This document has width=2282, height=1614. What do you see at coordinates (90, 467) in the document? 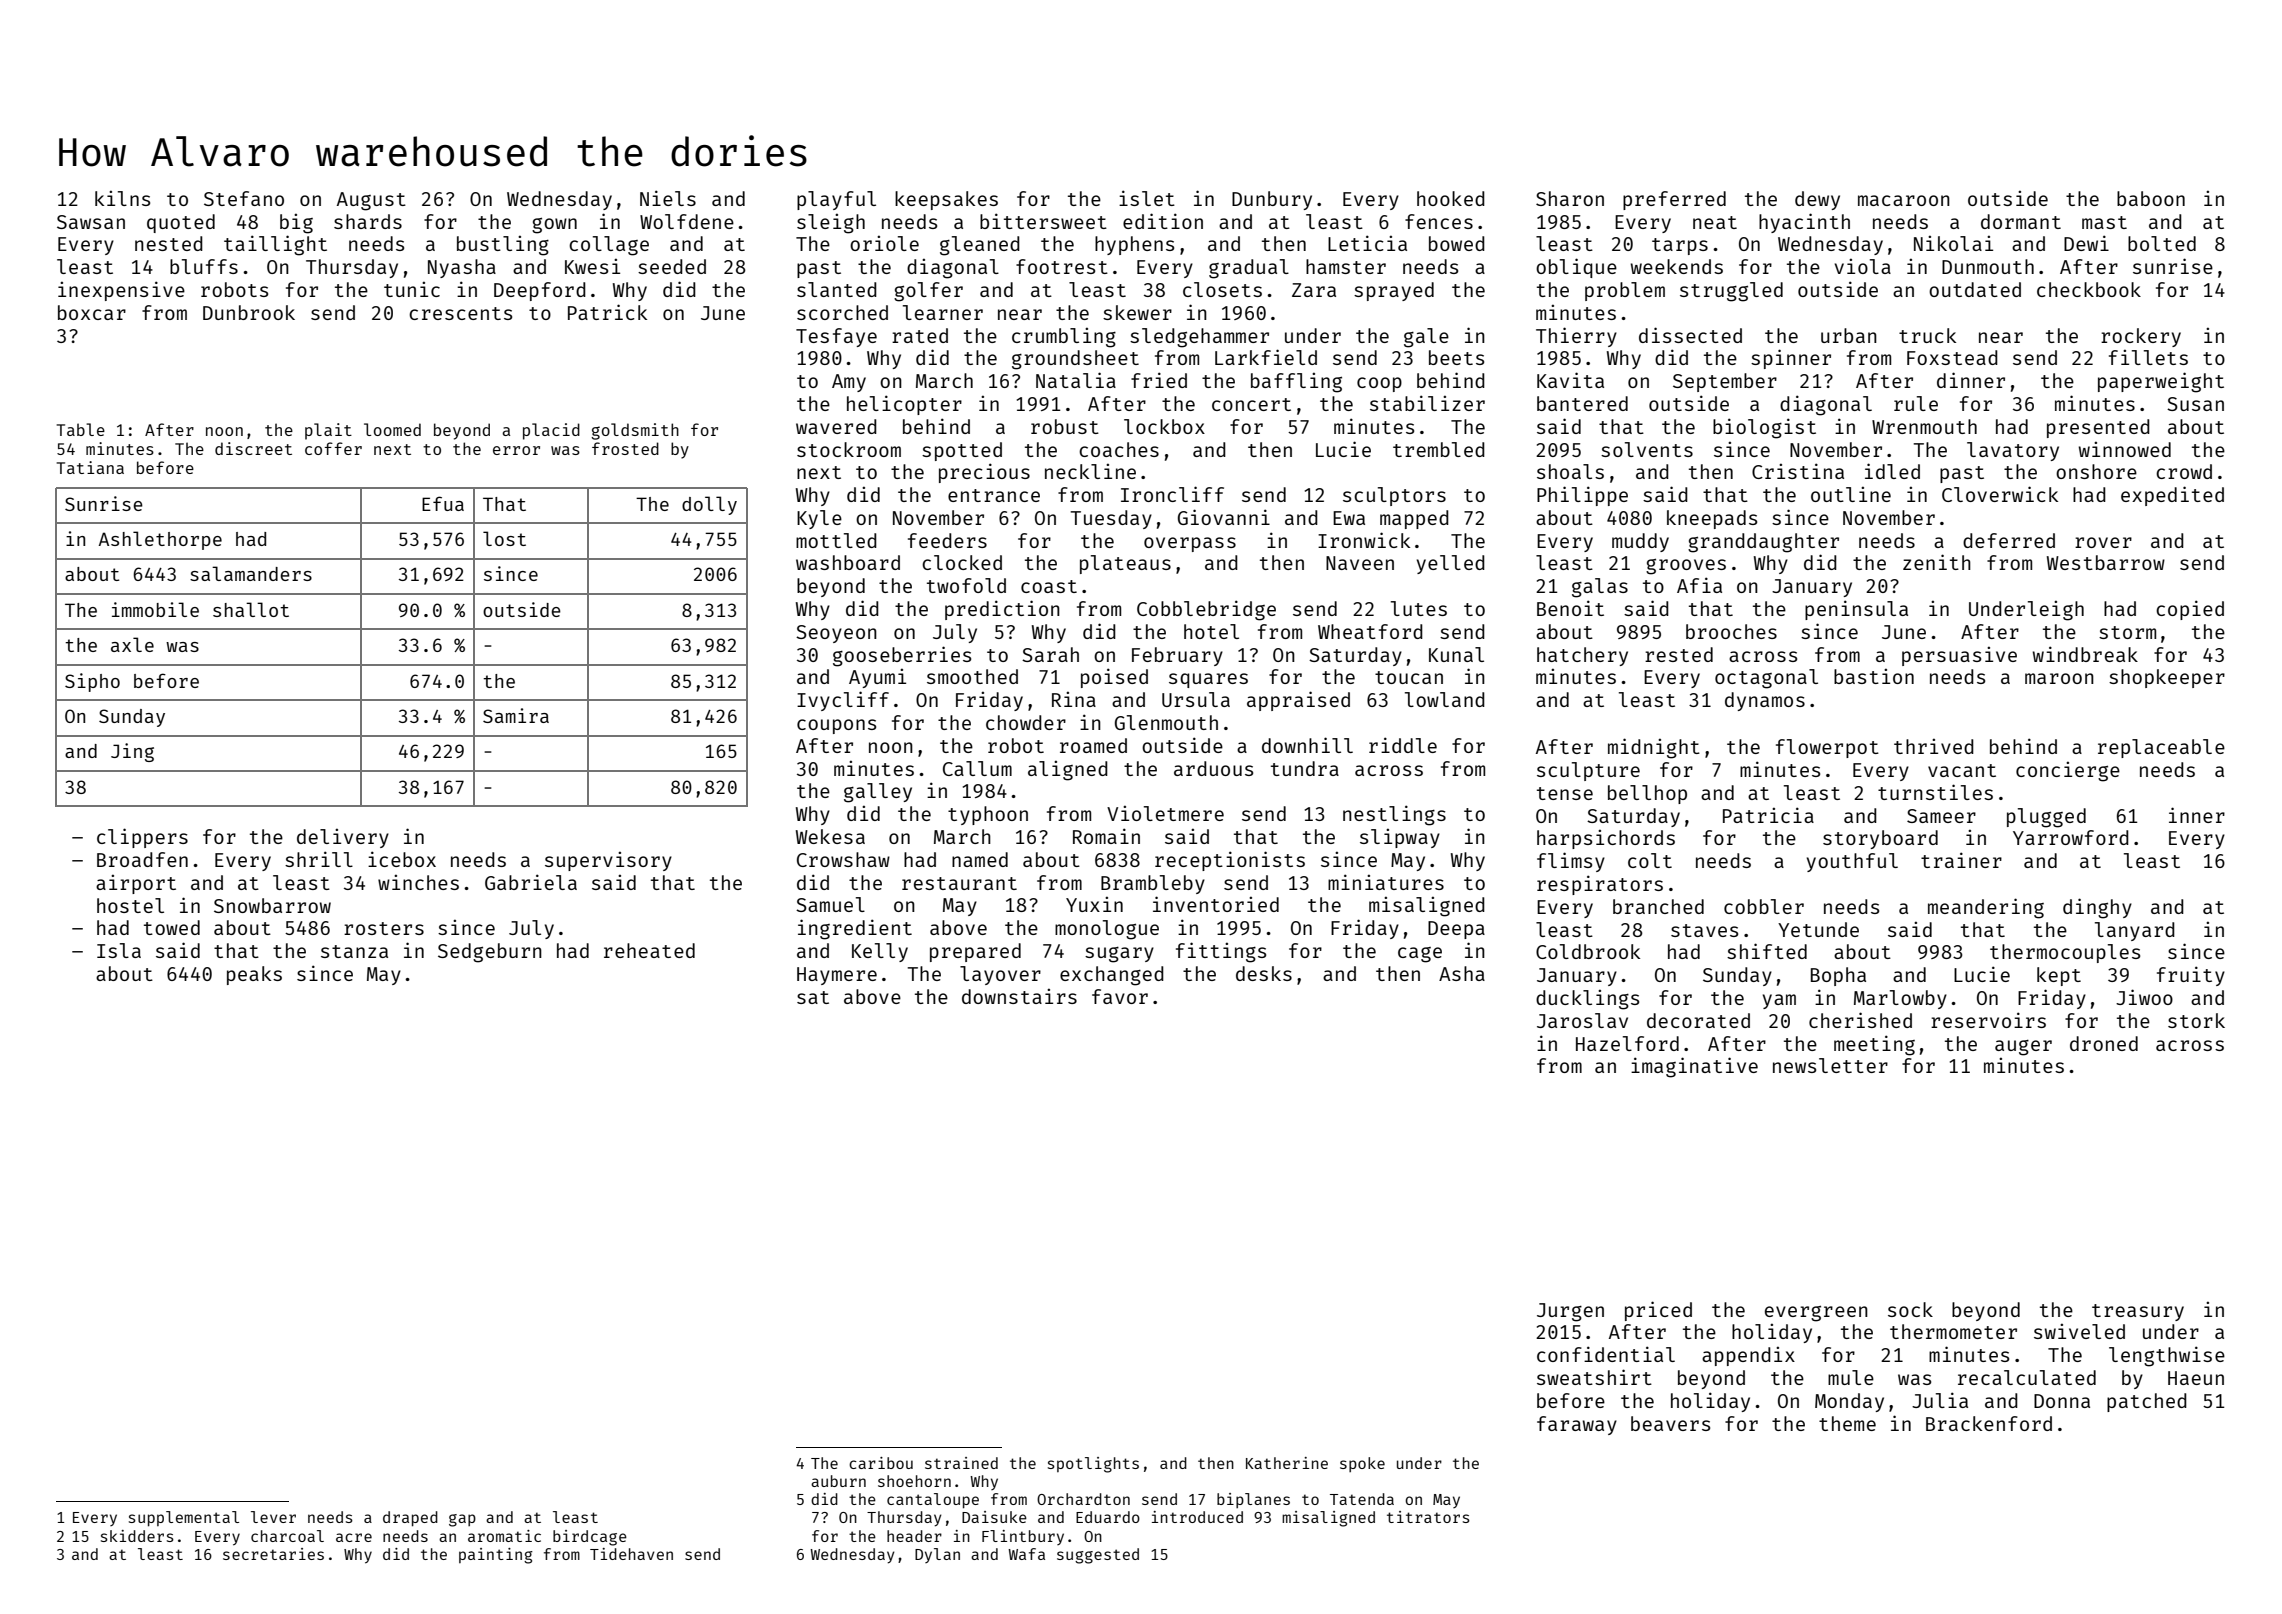
I see `Tatiana` at bounding box center [90, 467].
